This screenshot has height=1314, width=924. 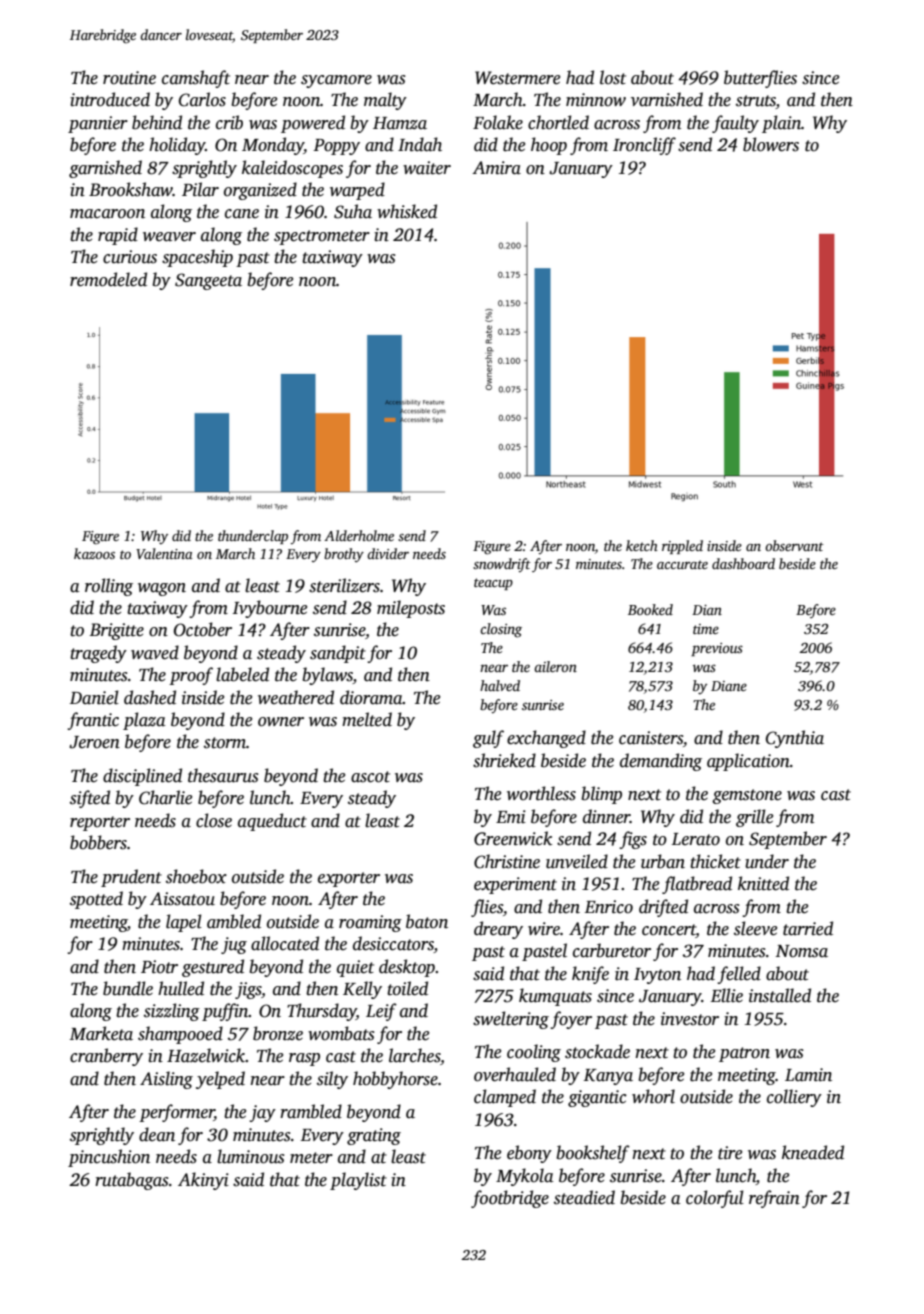 What do you see at coordinates (131, 1181) in the screenshot?
I see `rutabagas` at bounding box center [131, 1181].
